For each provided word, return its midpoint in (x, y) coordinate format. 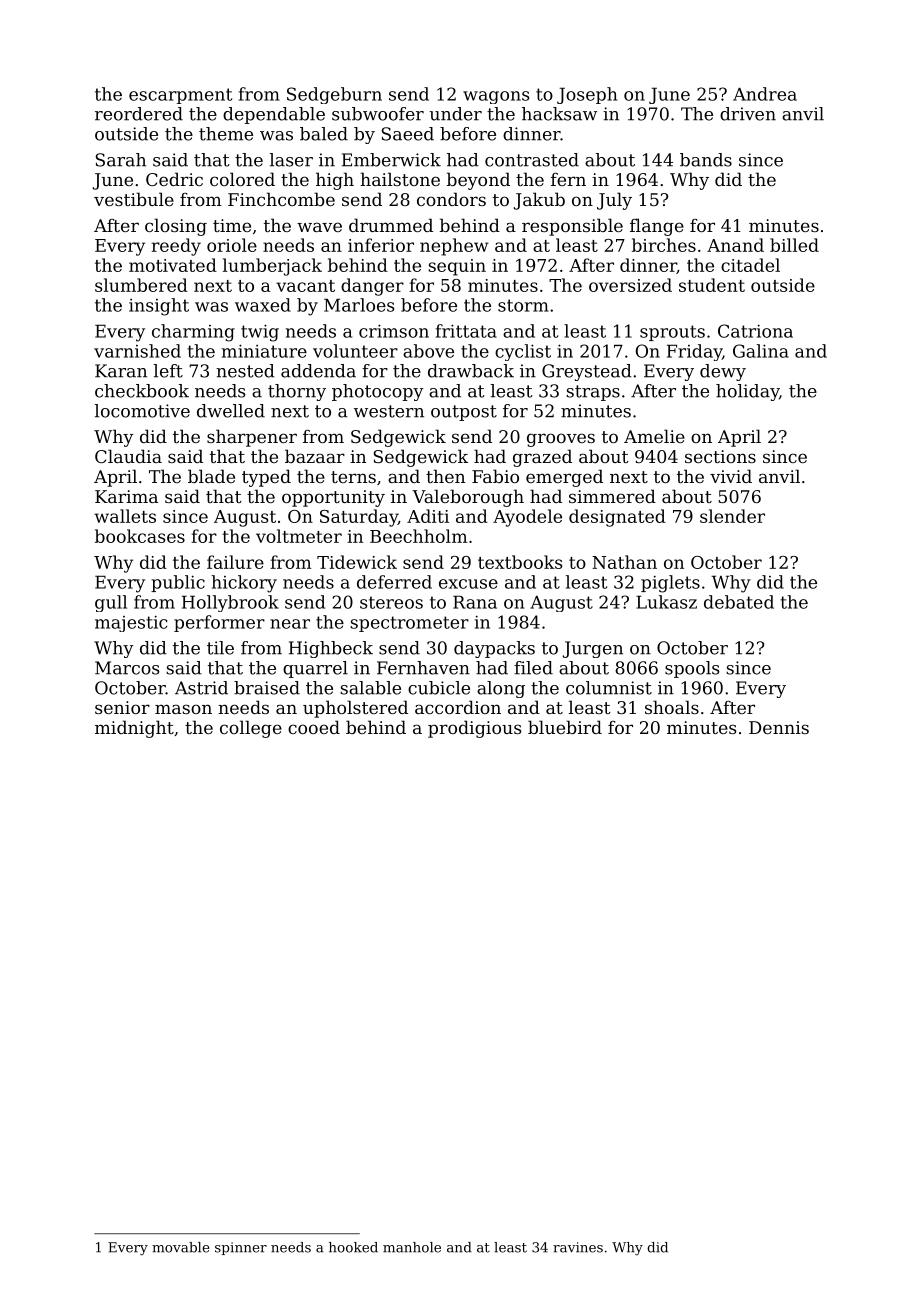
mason (183, 709)
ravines (578, 1247)
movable (181, 1247)
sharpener (252, 438)
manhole (412, 1247)
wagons (496, 97)
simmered (612, 496)
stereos (391, 602)
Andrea (765, 94)
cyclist (523, 352)
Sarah (120, 160)
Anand (735, 245)
